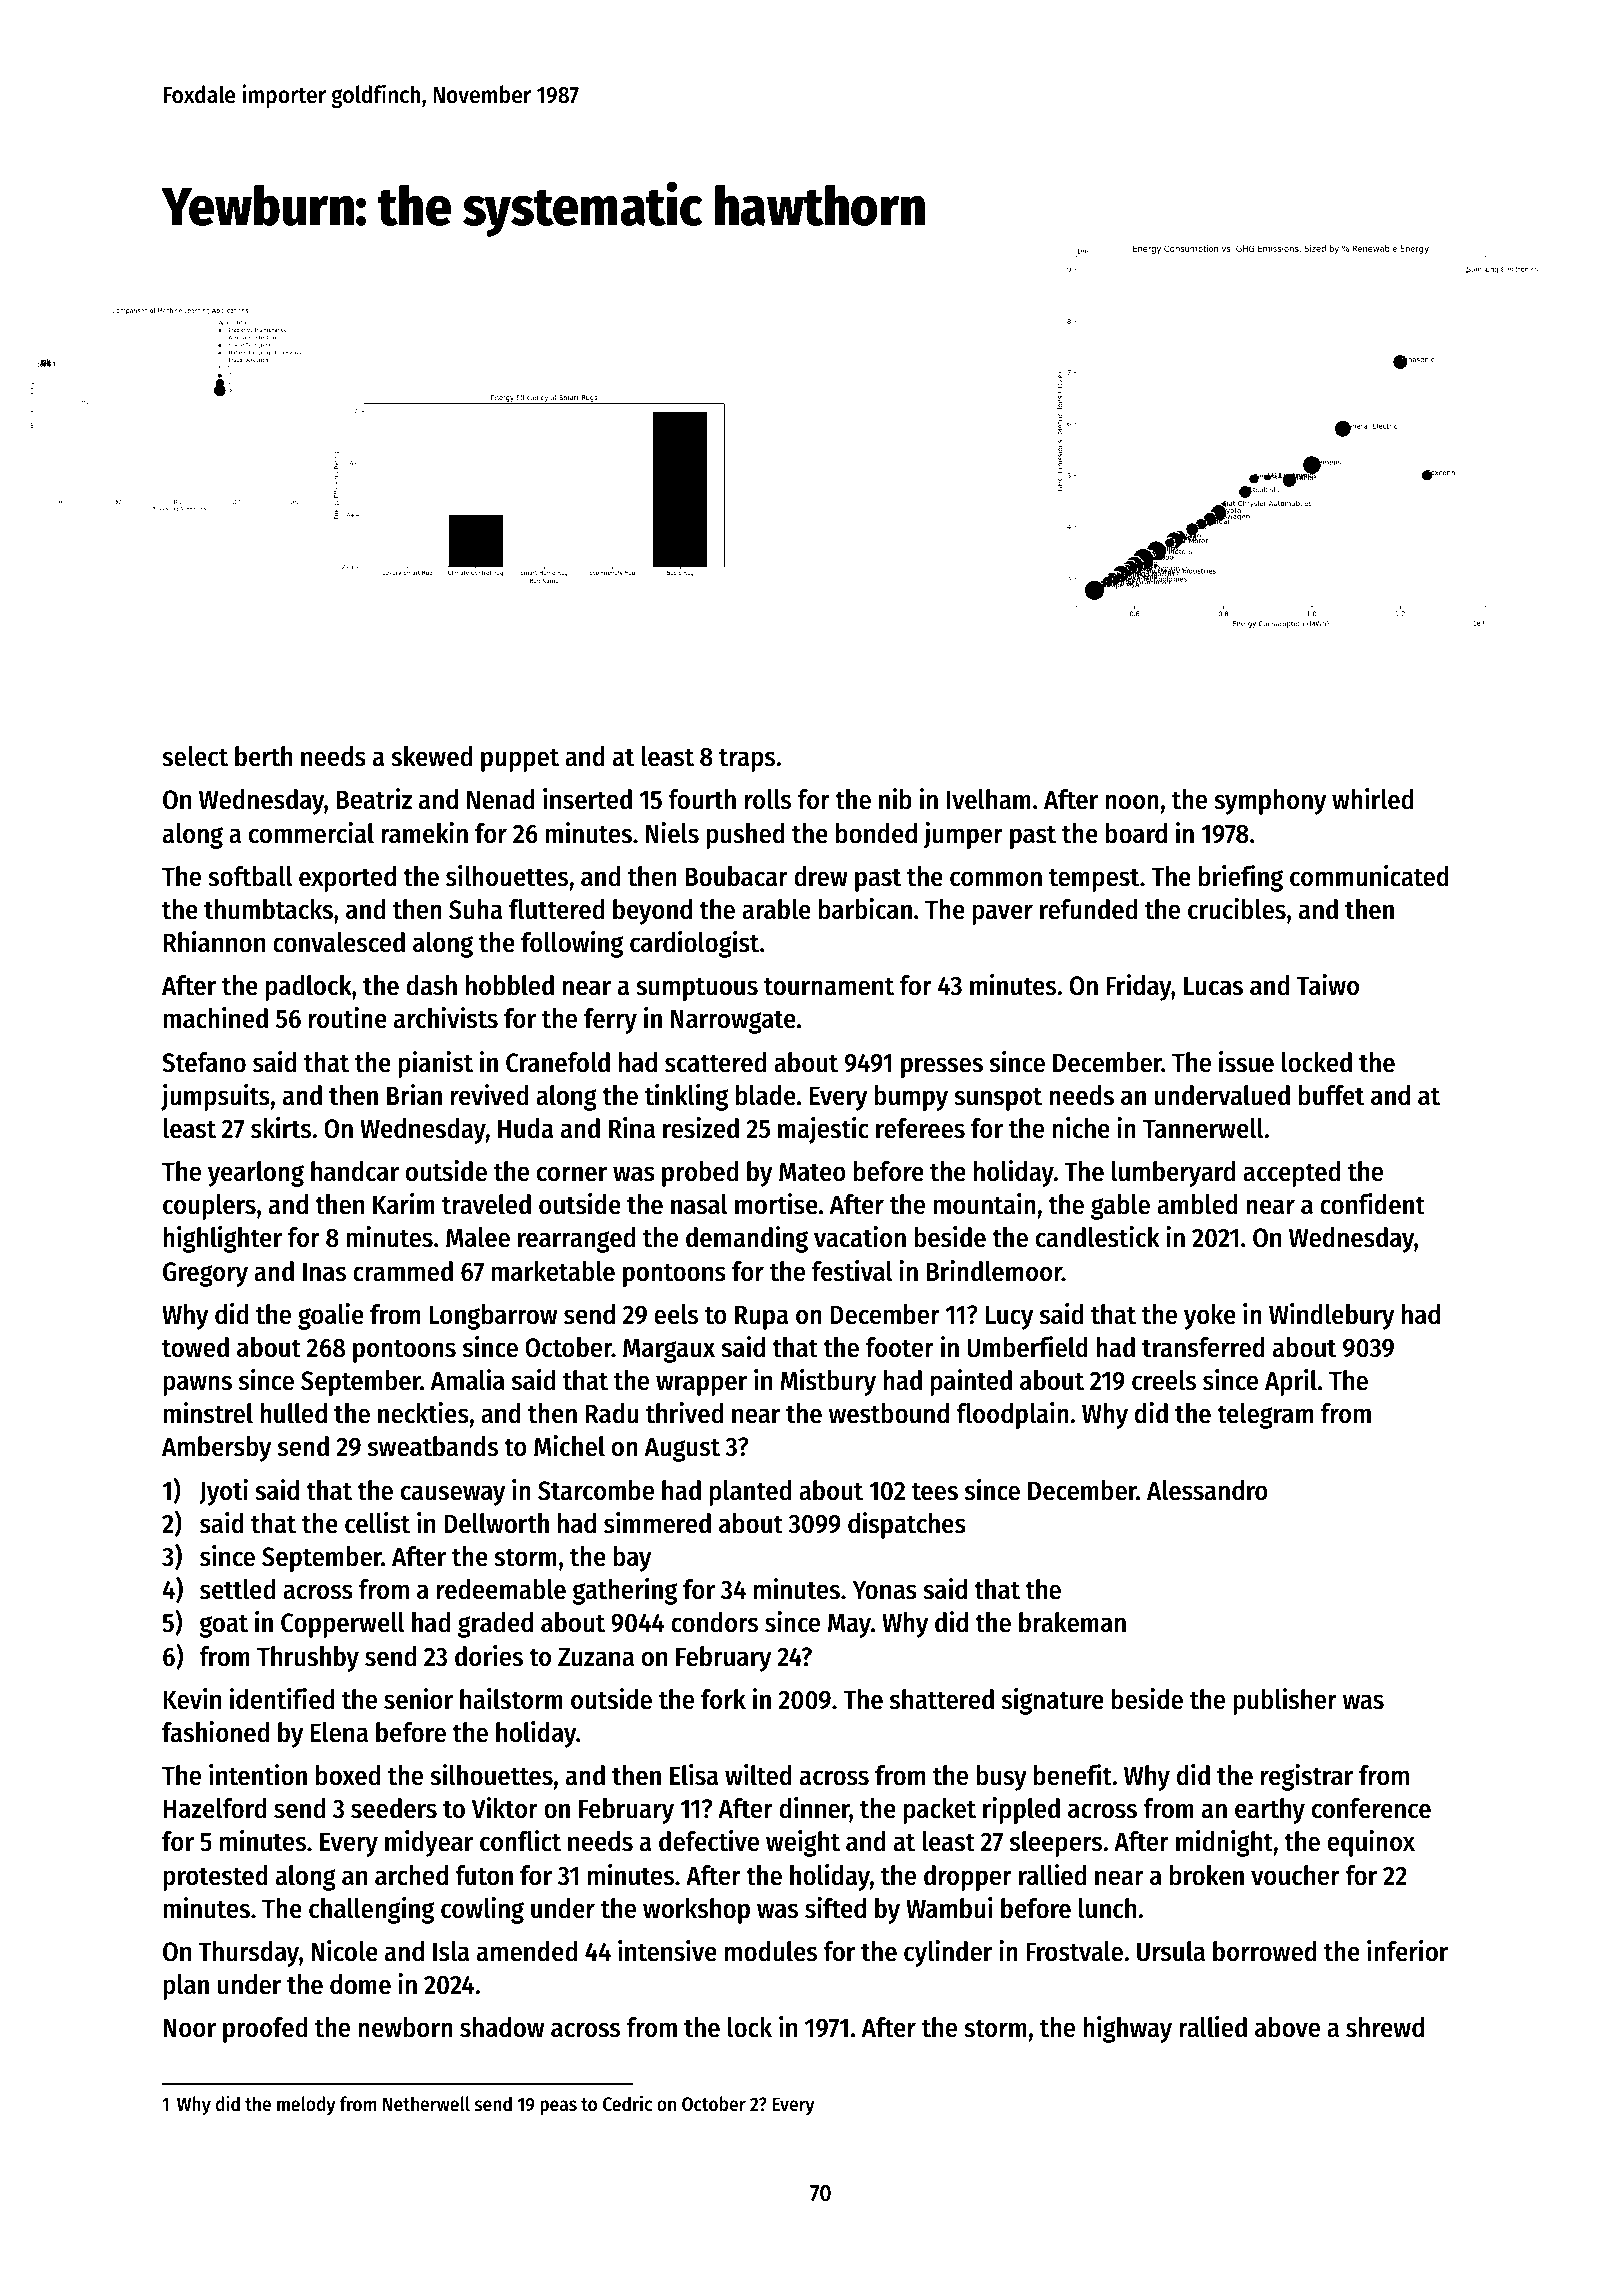  What do you see at coordinates (814, 1809) in the screenshot?
I see `dinner` at bounding box center [814, 1809].
